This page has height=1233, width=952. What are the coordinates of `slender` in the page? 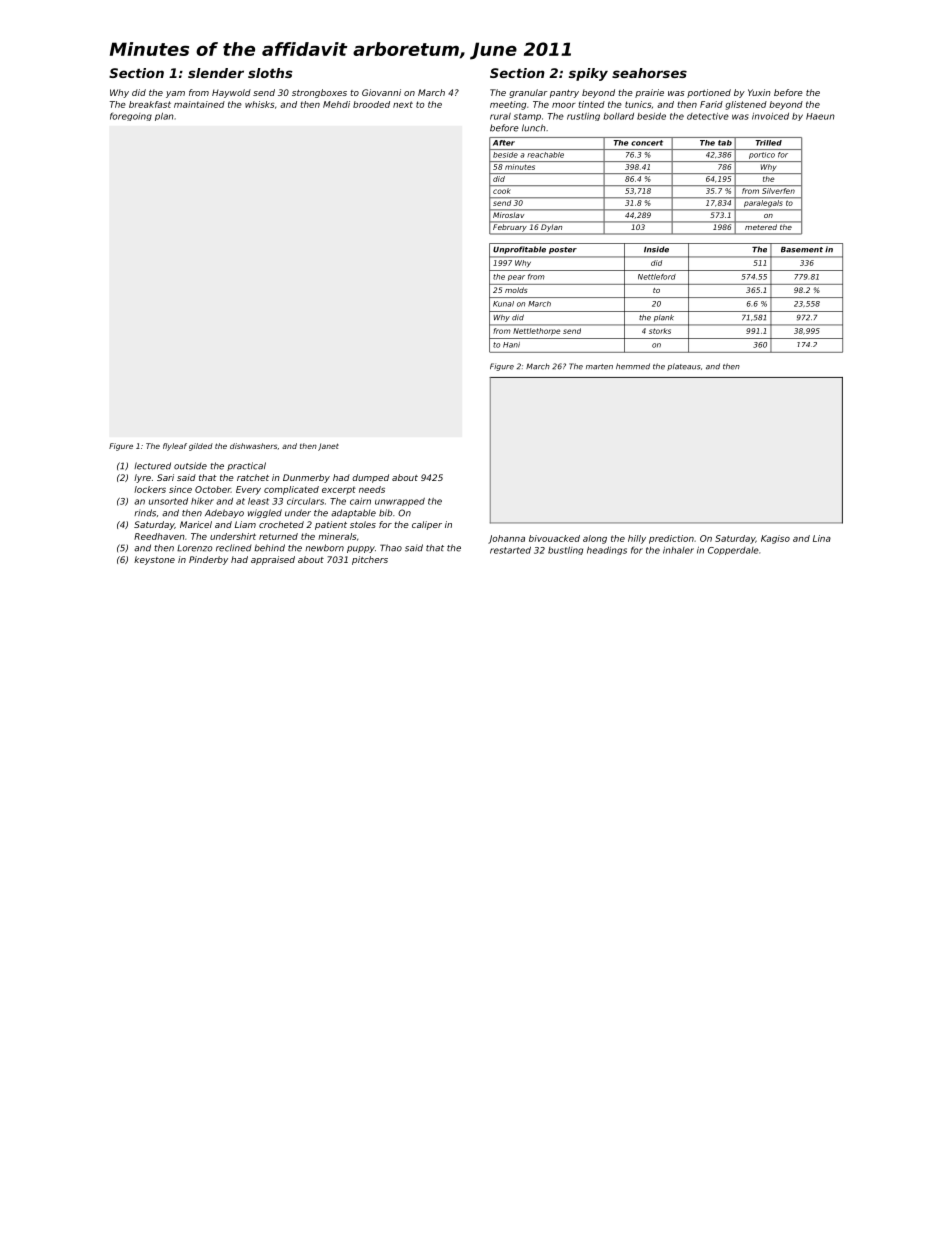 It's located at (216, 73).
